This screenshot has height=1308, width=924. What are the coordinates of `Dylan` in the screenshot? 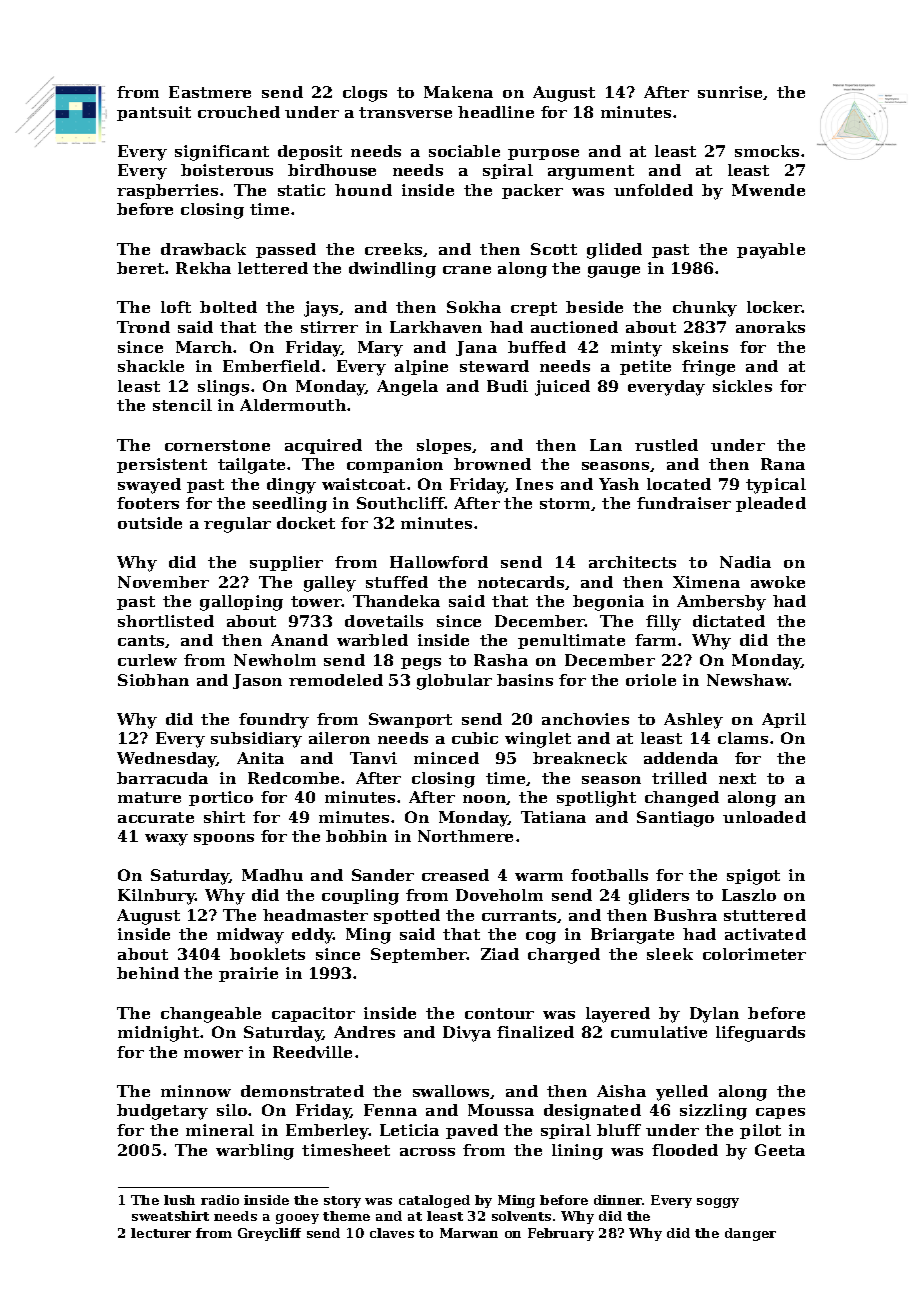 It's located at (714, 1015).
